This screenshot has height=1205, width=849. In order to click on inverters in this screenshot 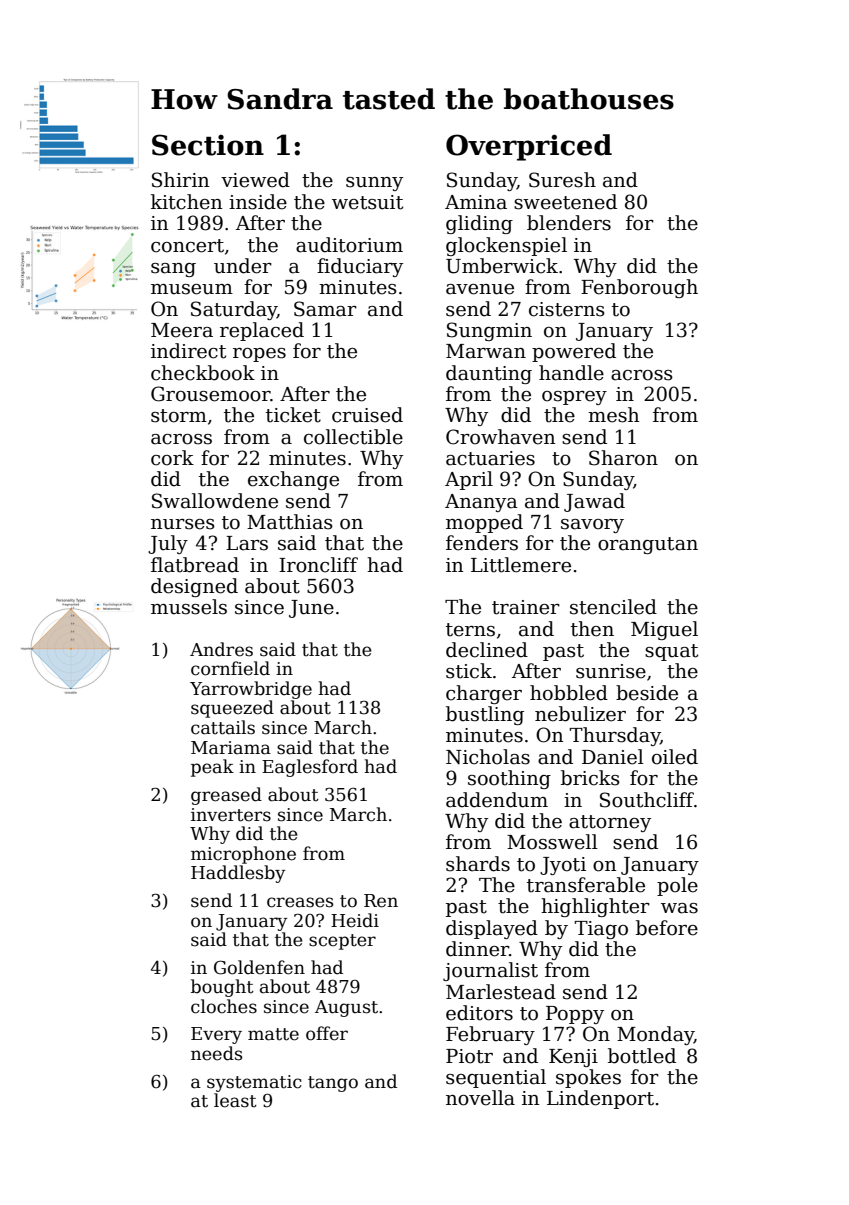, I will do `click(231, 815)`.
